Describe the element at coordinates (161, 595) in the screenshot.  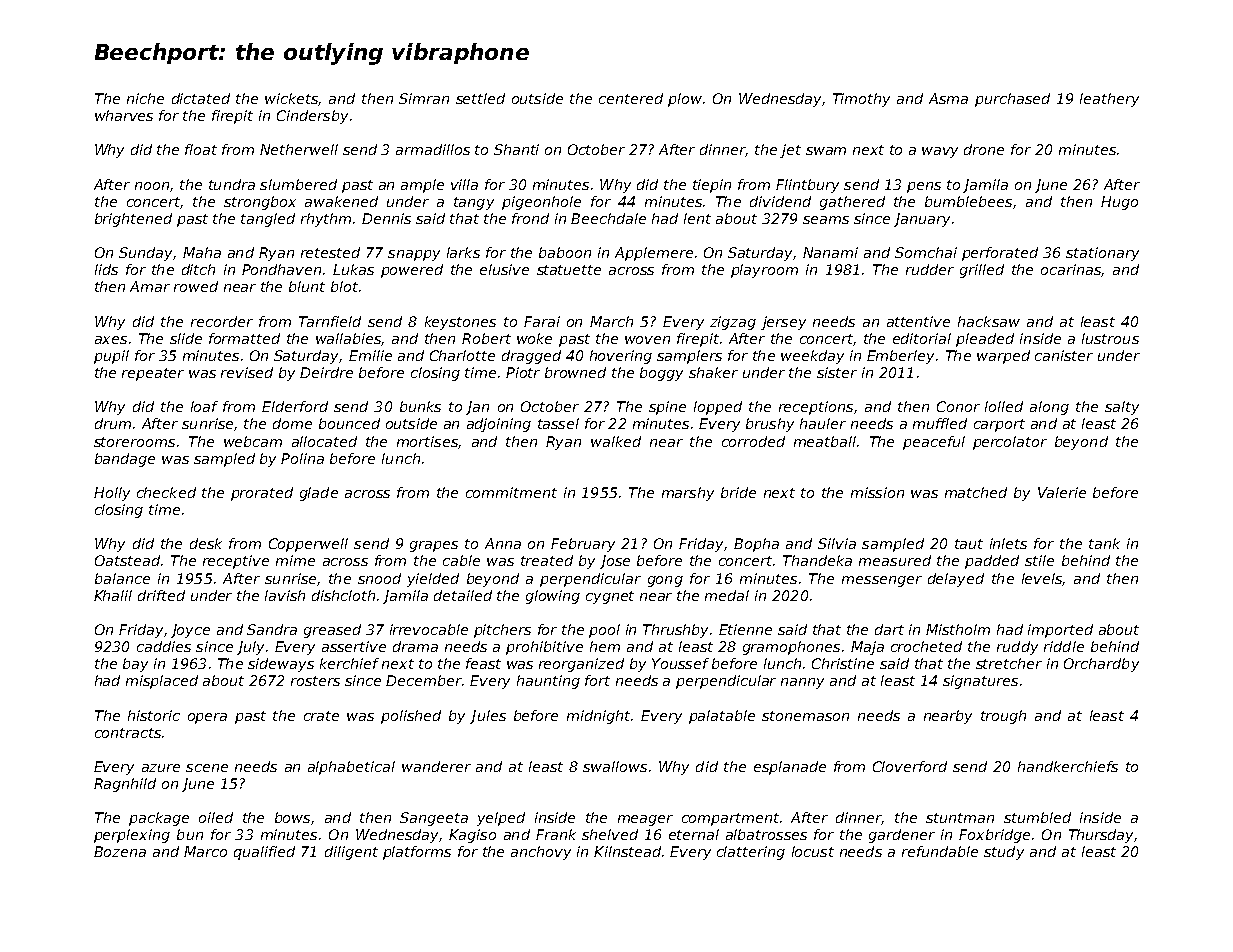
I see `drifted` at that location.
